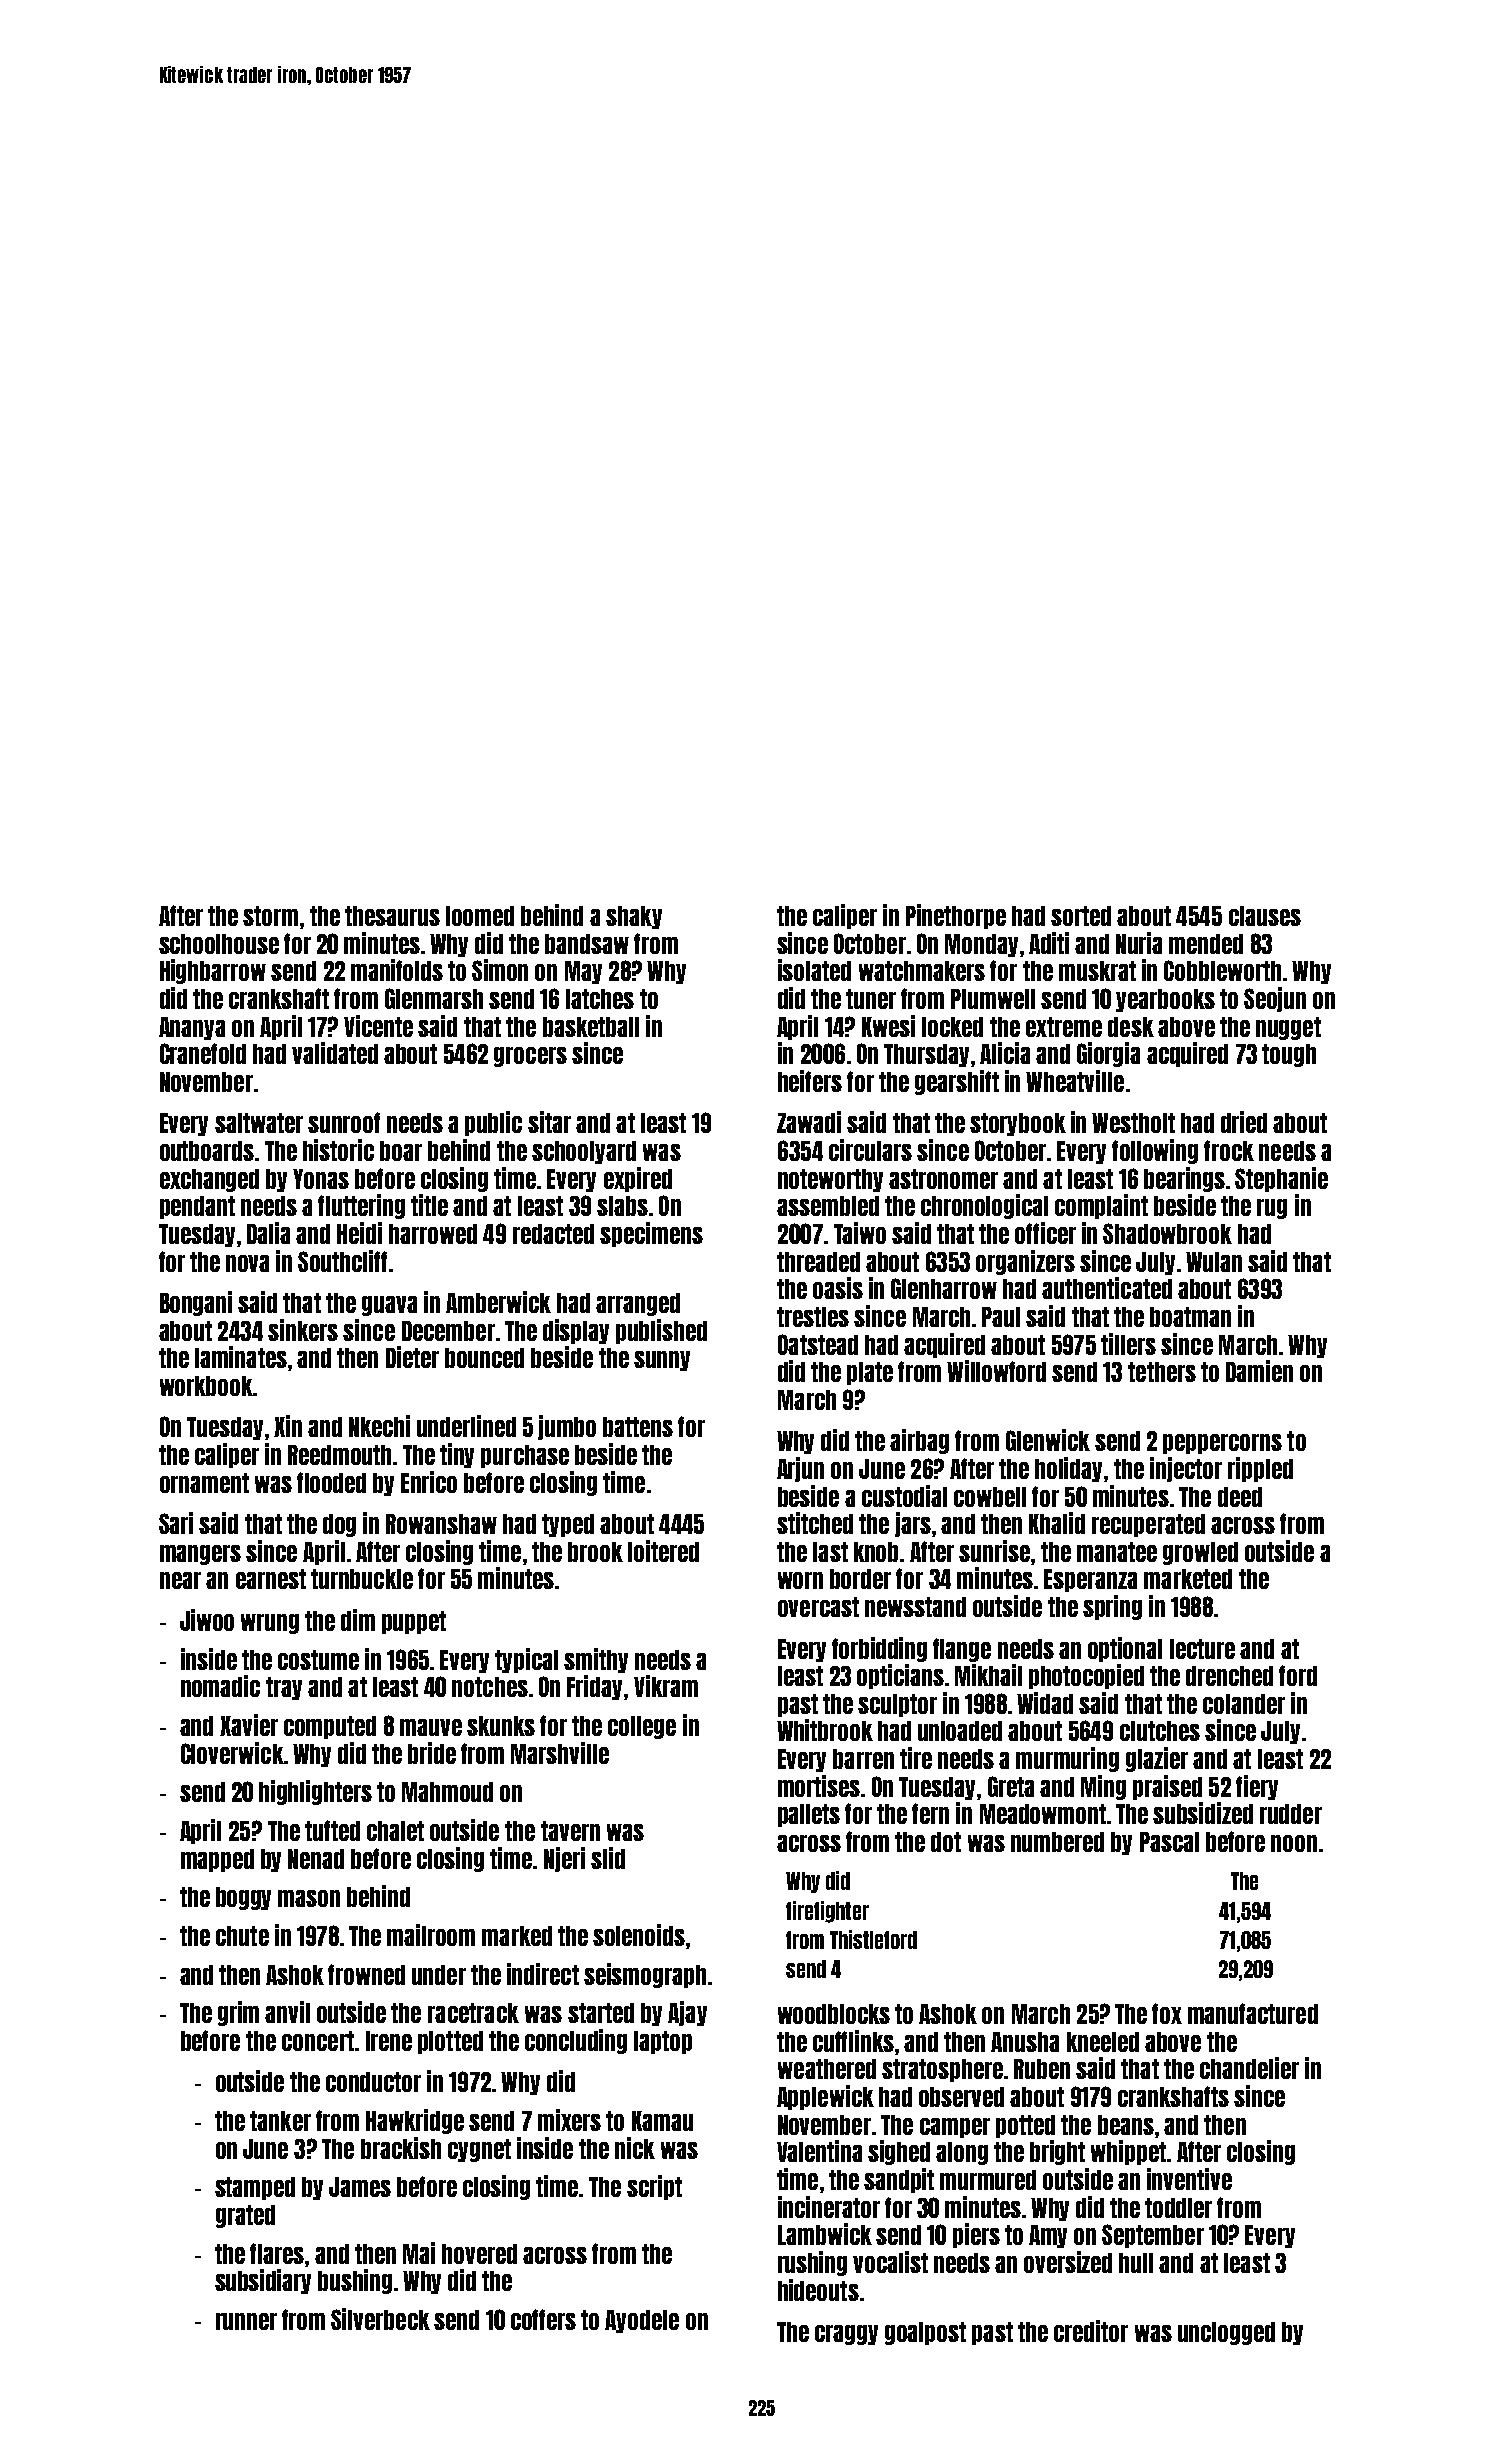 This page has height=2464, width=1496. What do you see at coordinates (642, 2321) in the page?
I see `Ayodele` at bounding box center [642, 2321].
